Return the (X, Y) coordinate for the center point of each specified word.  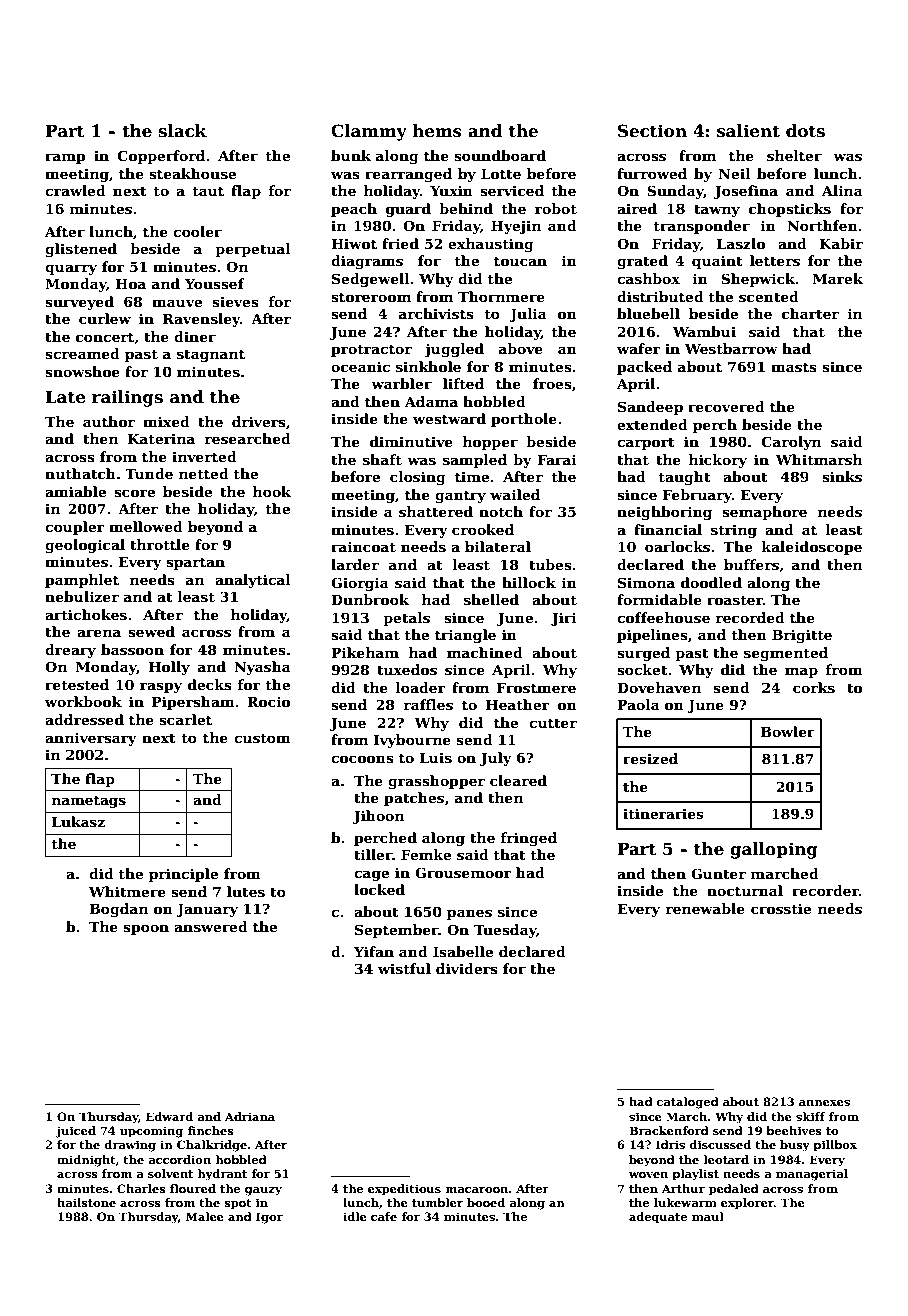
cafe (384, 1216)
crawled (75, 190)
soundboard (500, 155)
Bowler (788, 731)
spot (238, 1204)
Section (652, 131)
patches (414, 799)
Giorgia (360, 584)
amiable (75, 491)
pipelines (652, 636)
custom (262, 738)
